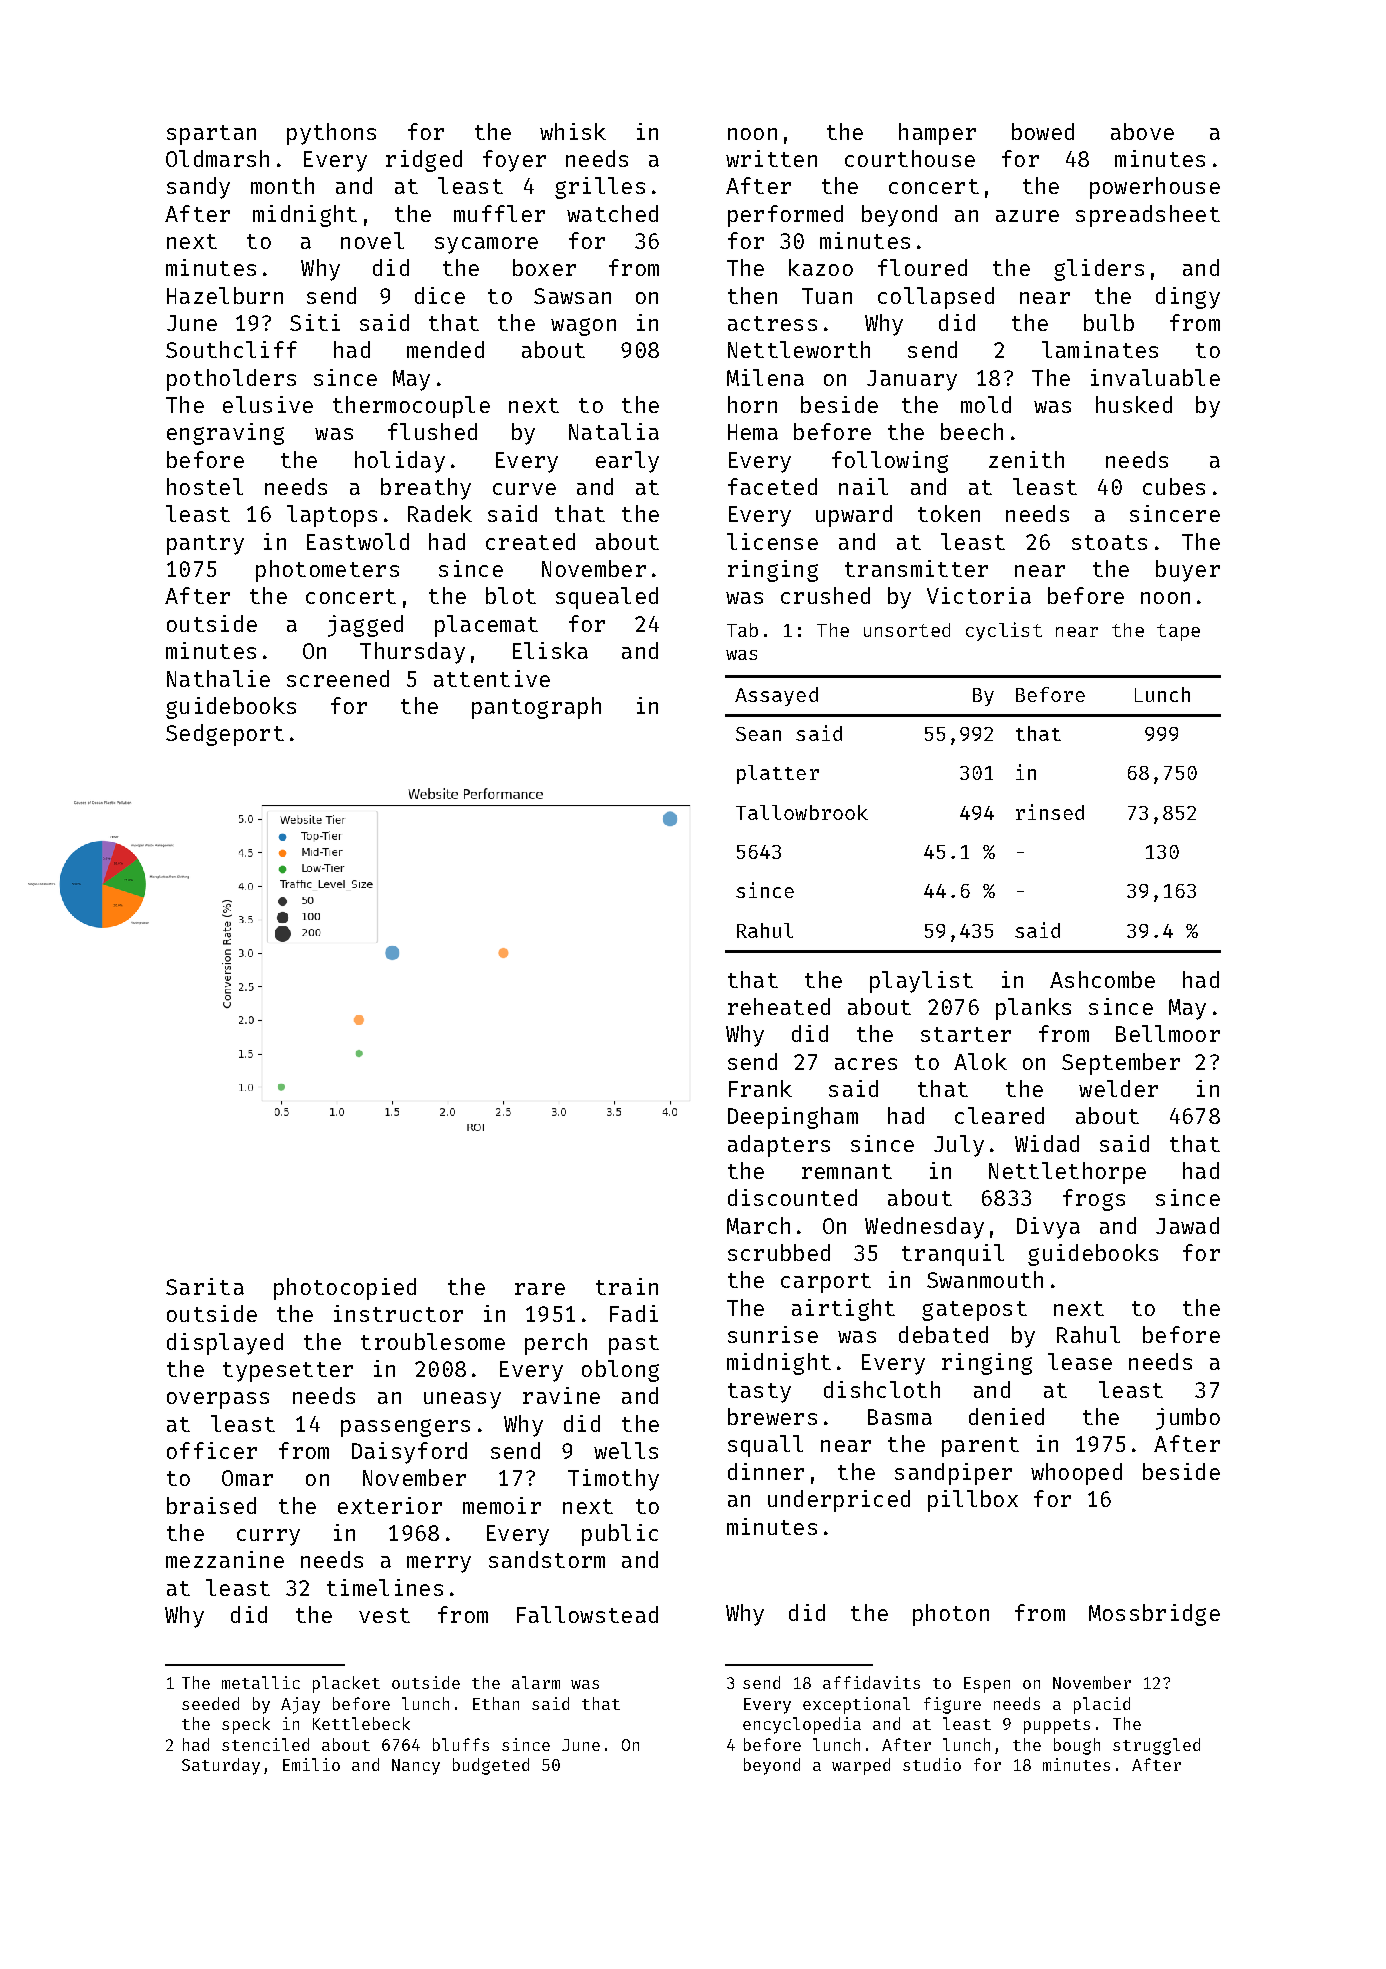  What do you see at coordinates (345, 1289) in the page?
I see `photocopied` at bounding box center [345, 1289].
